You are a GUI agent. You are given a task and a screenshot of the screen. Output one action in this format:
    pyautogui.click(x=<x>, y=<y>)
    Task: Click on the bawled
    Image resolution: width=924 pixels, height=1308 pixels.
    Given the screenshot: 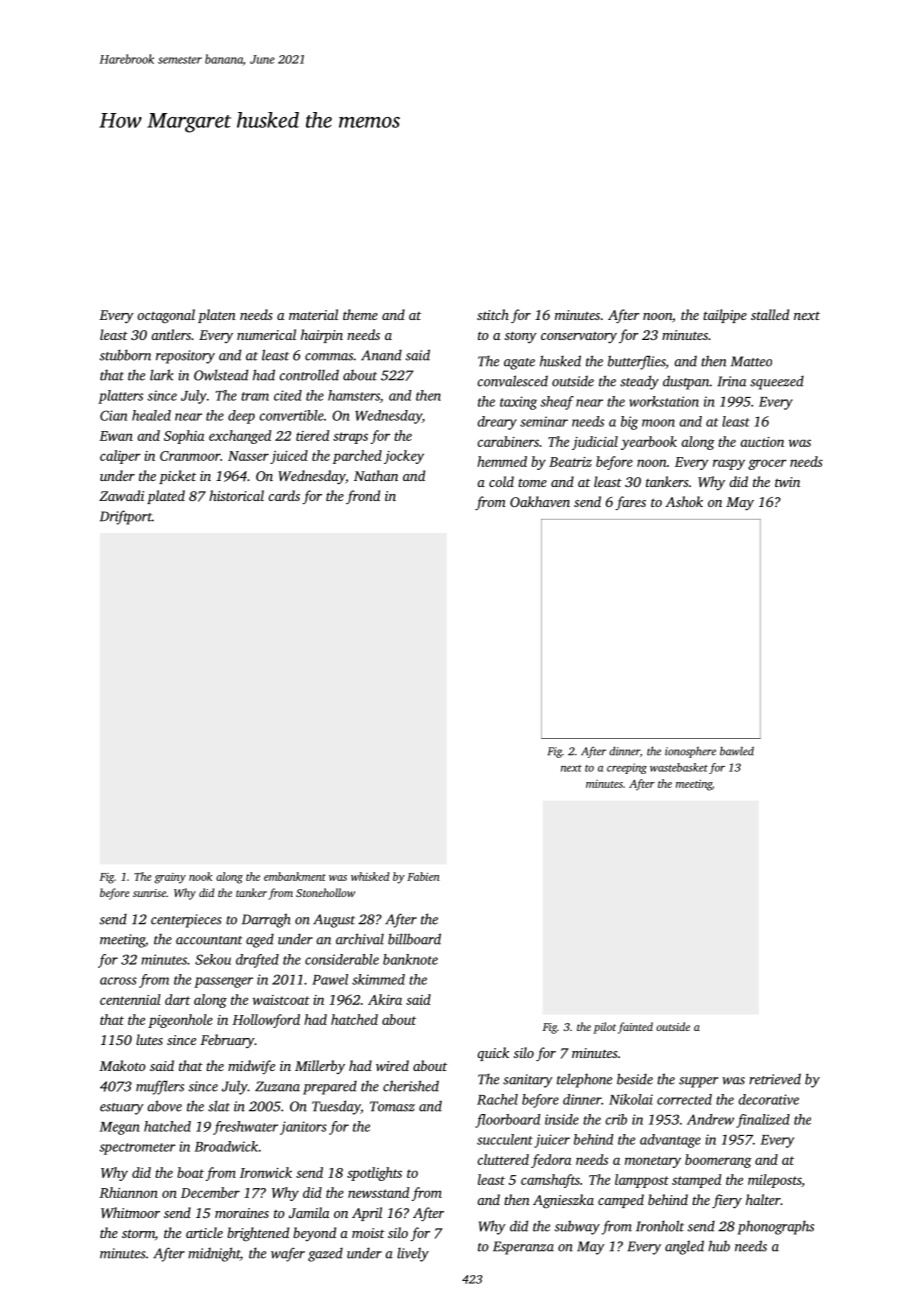 What is the action you would take?
    pyautogui.click(x=737, y=751)
